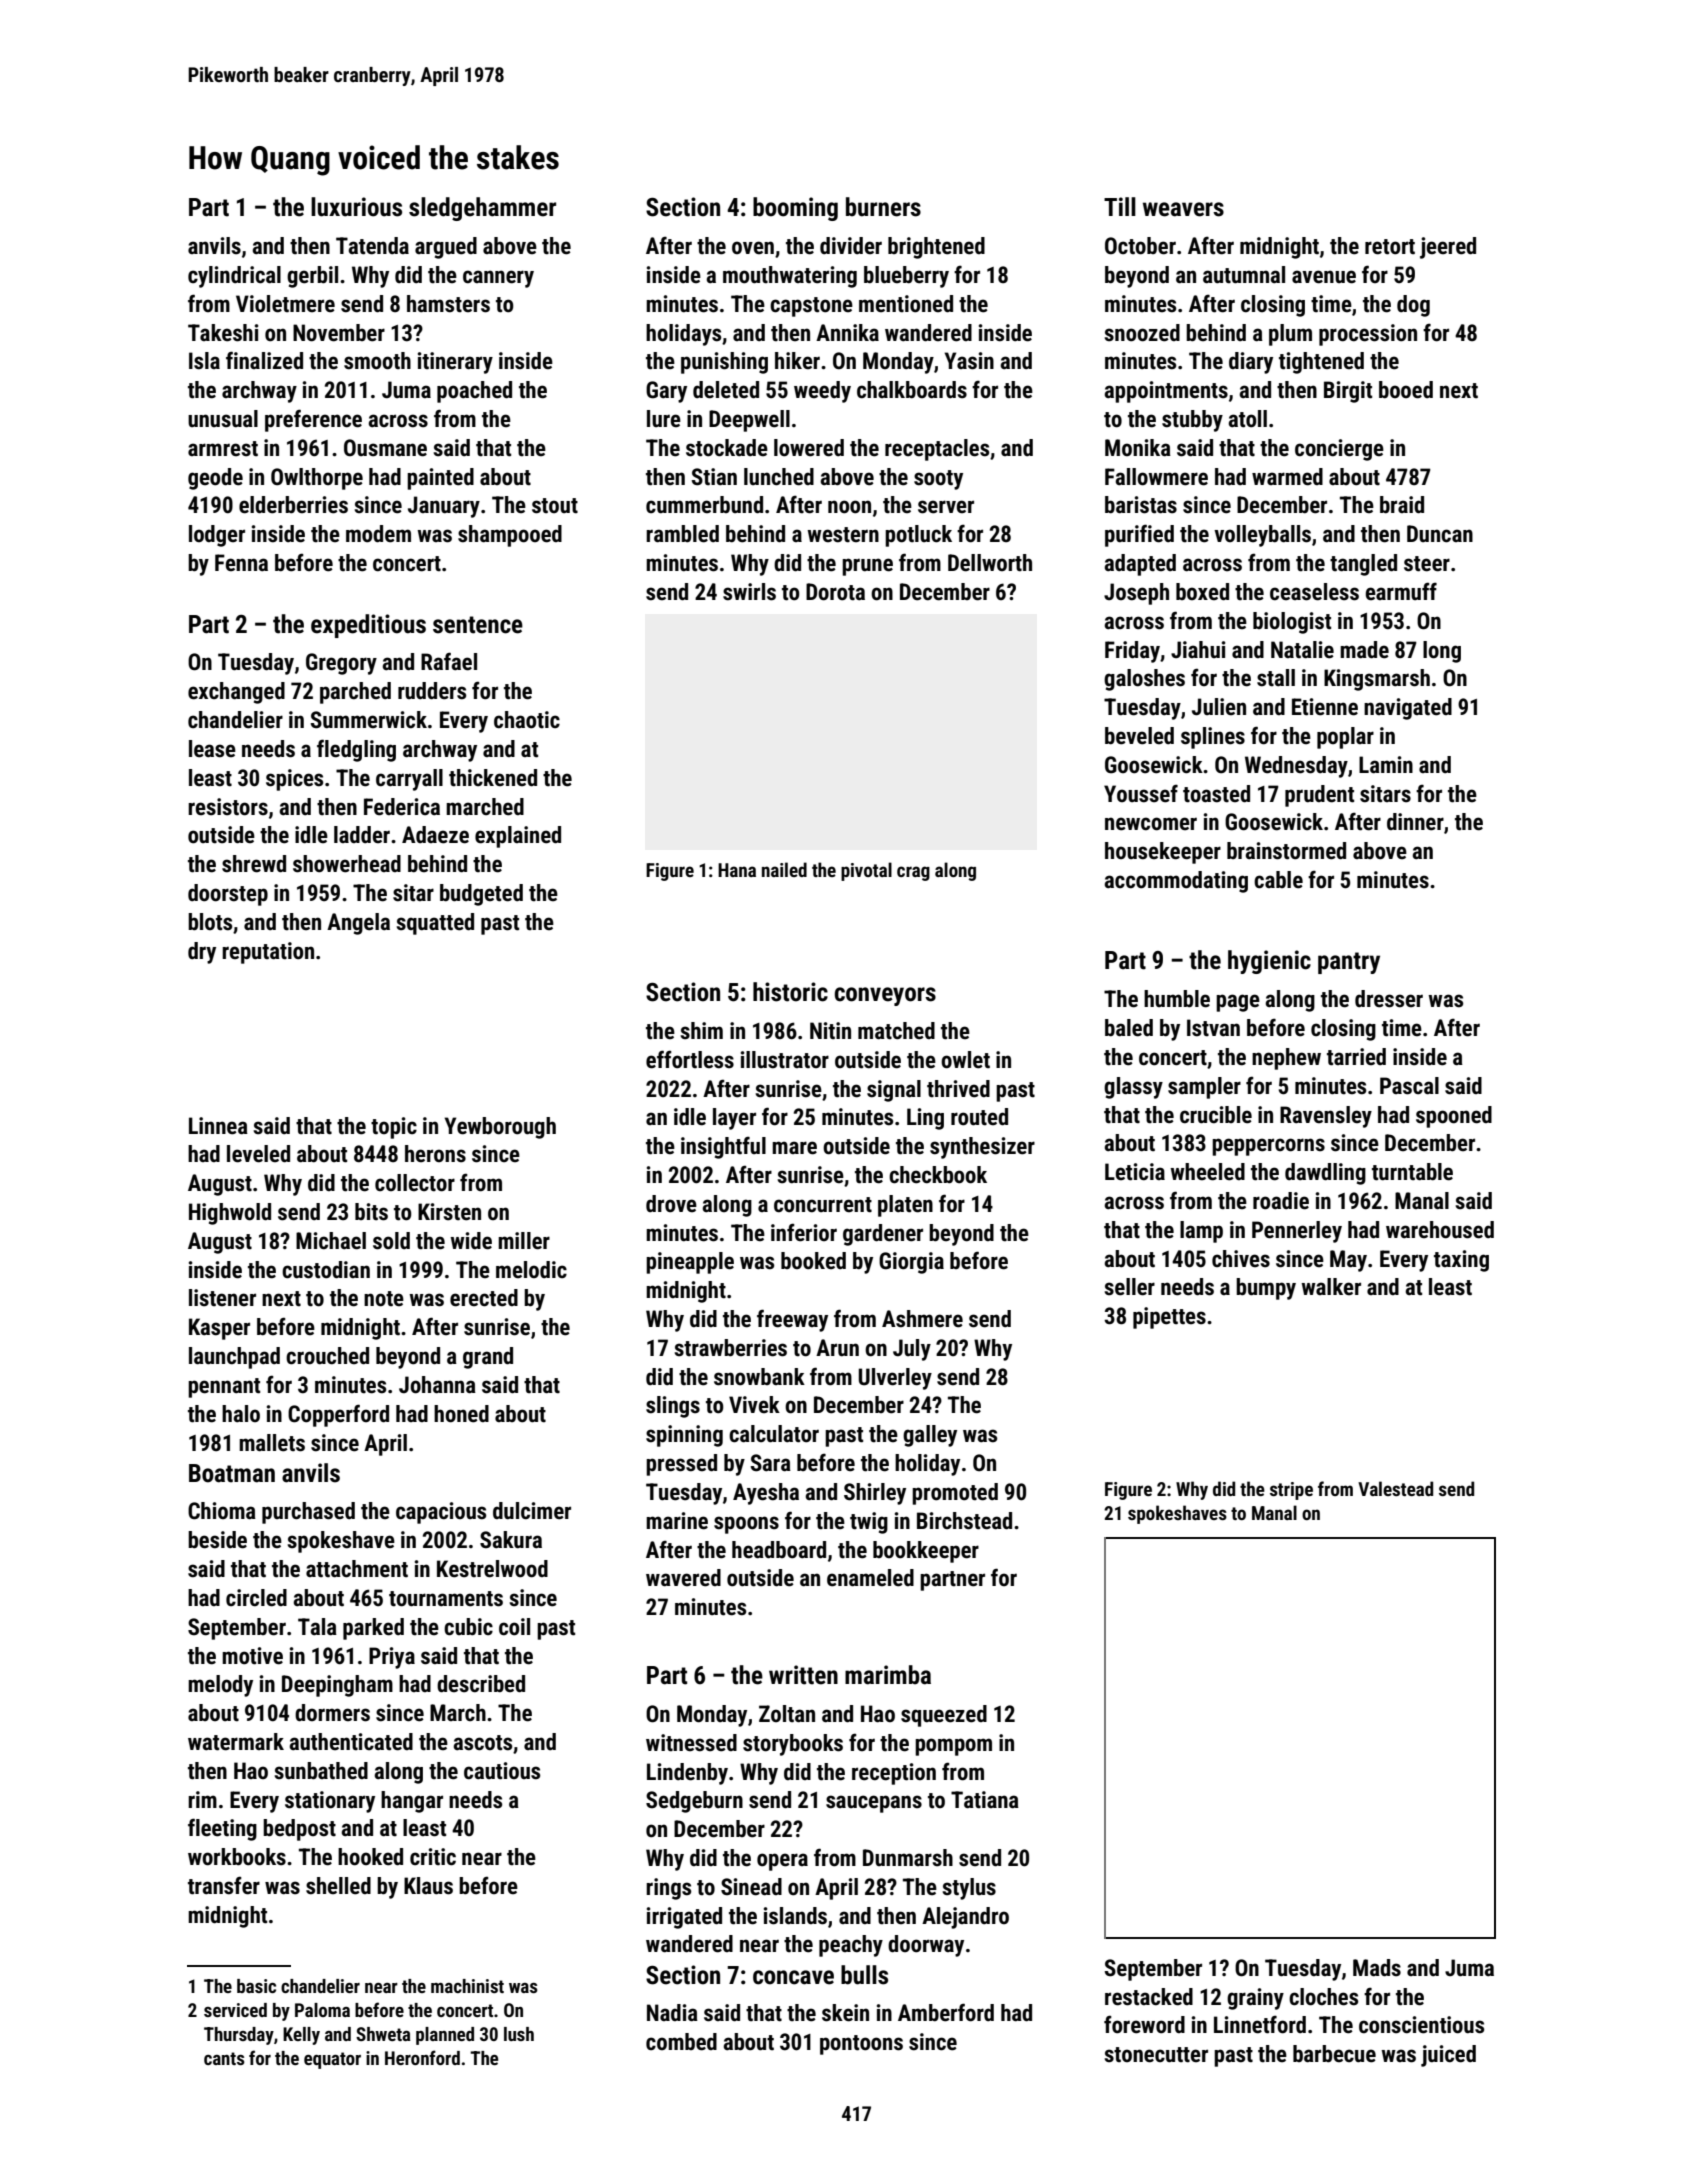  I want to click on capstone, so click(811, 307).
